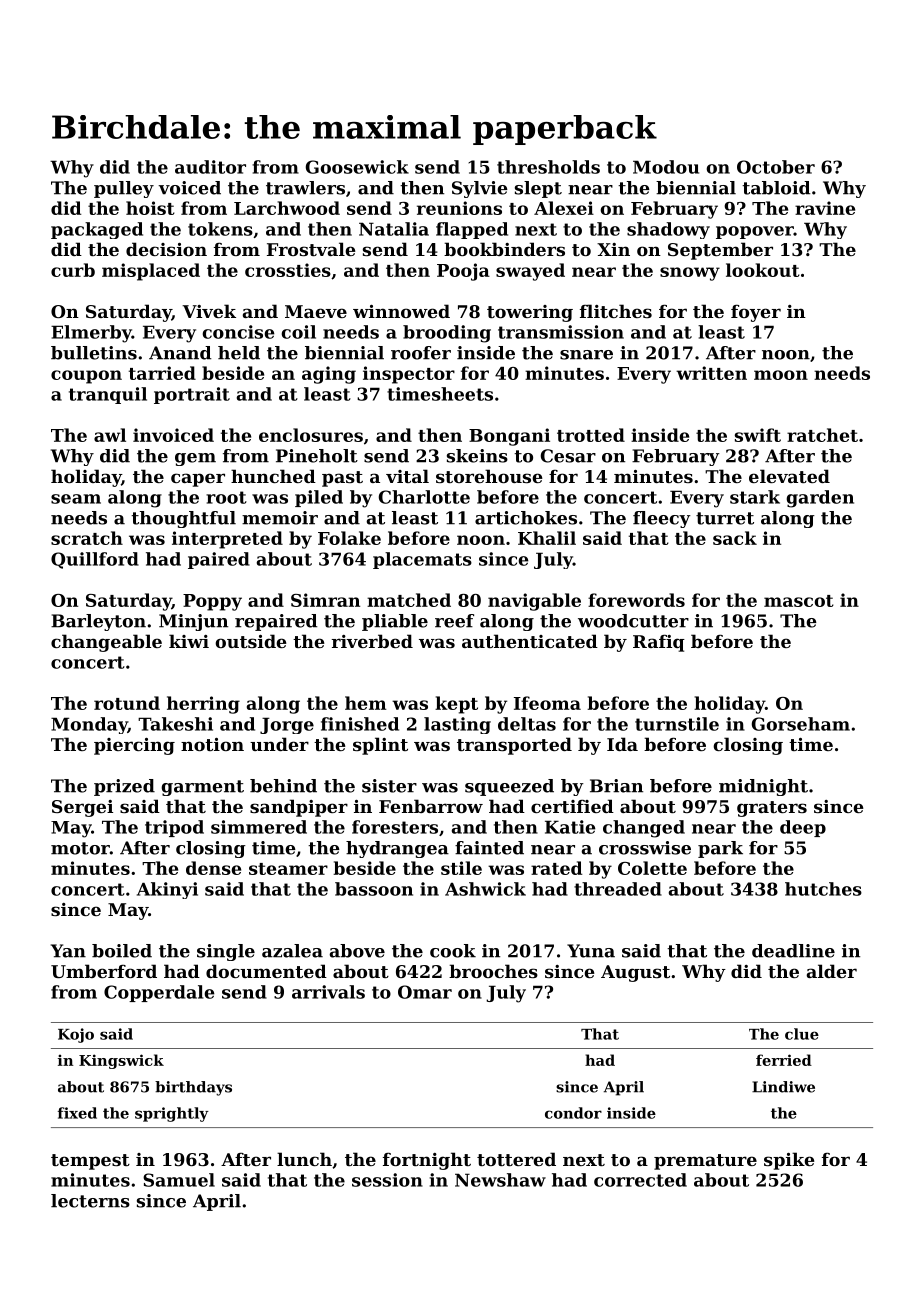 Image resolution: width=924 pixels, height=1308 pixels. What do you see at coordinates (97, 230) in the screenshot?
I see `packaged` at bounding box center [97, 230].
